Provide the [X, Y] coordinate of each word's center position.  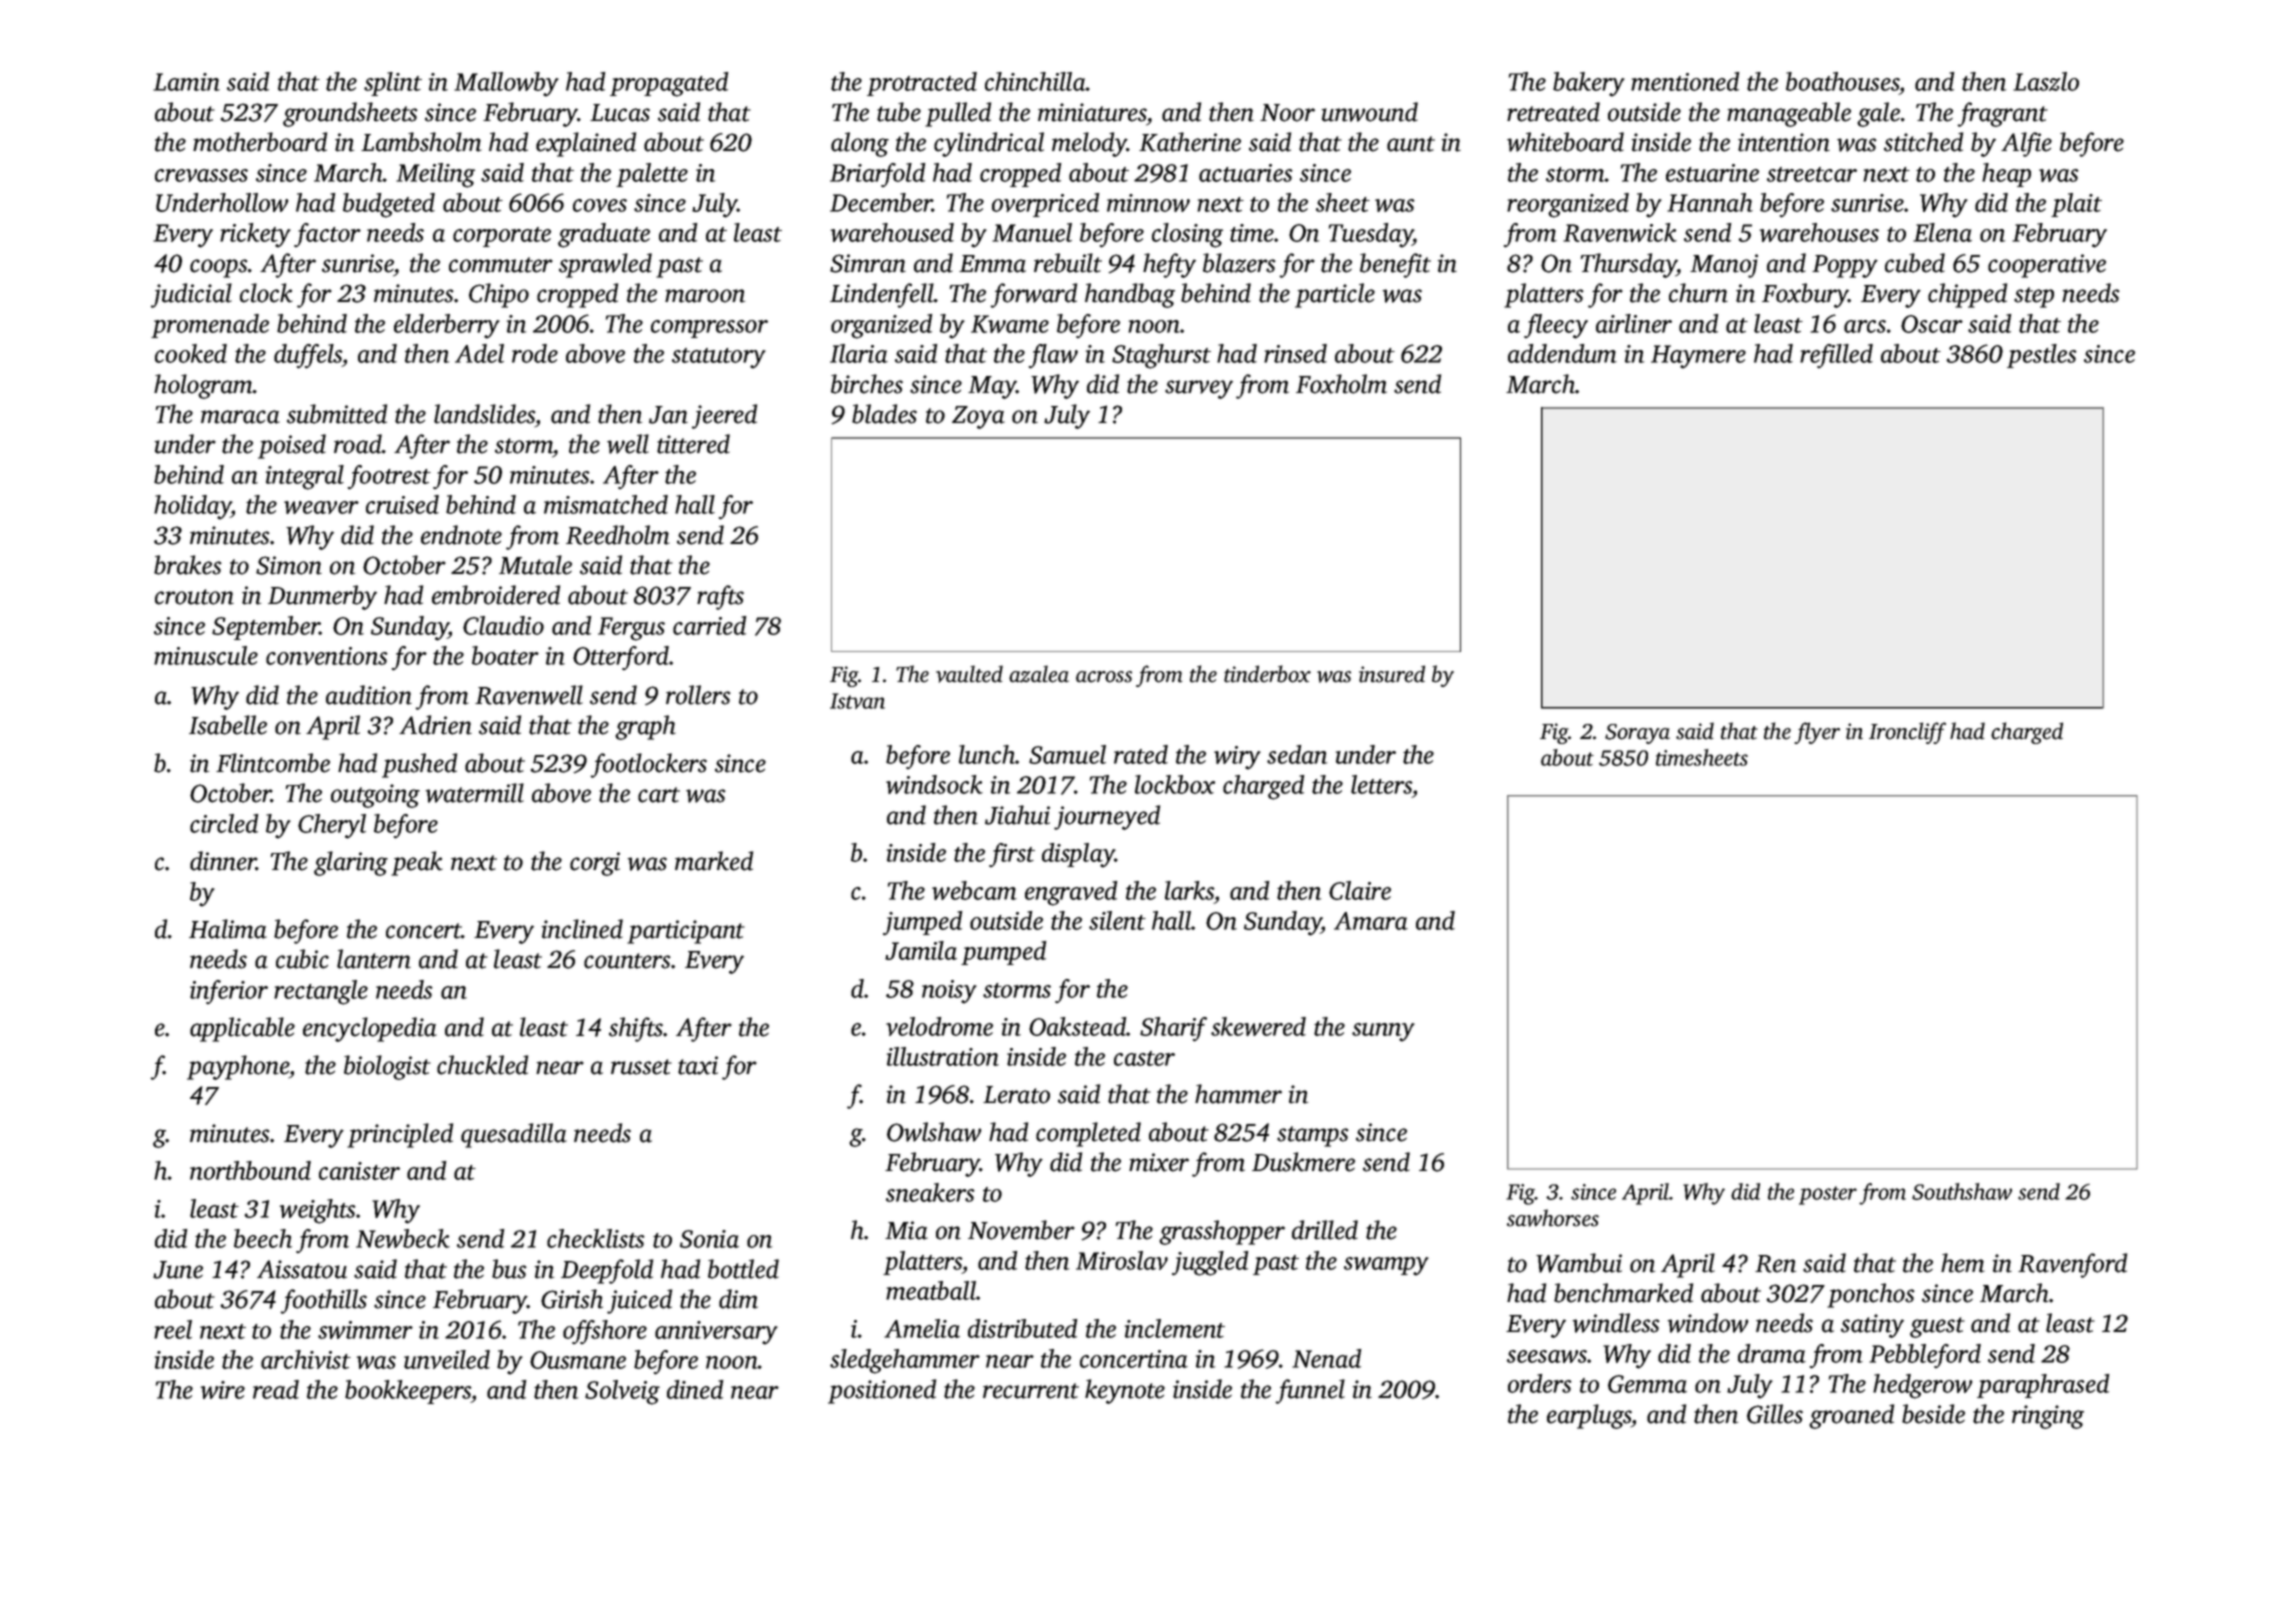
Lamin [186, 82]
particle [1335, 295]
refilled [1836, 356]
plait [2076, 205]
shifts [636, 1029]
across [1104, 677]
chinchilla [1035, 81]
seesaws [1547, 1356]
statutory [719, 358]
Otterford [621, 658]
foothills [323, 1301]
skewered [1258, 1026]
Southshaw [1962, 1191]
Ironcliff [1907, 733]
